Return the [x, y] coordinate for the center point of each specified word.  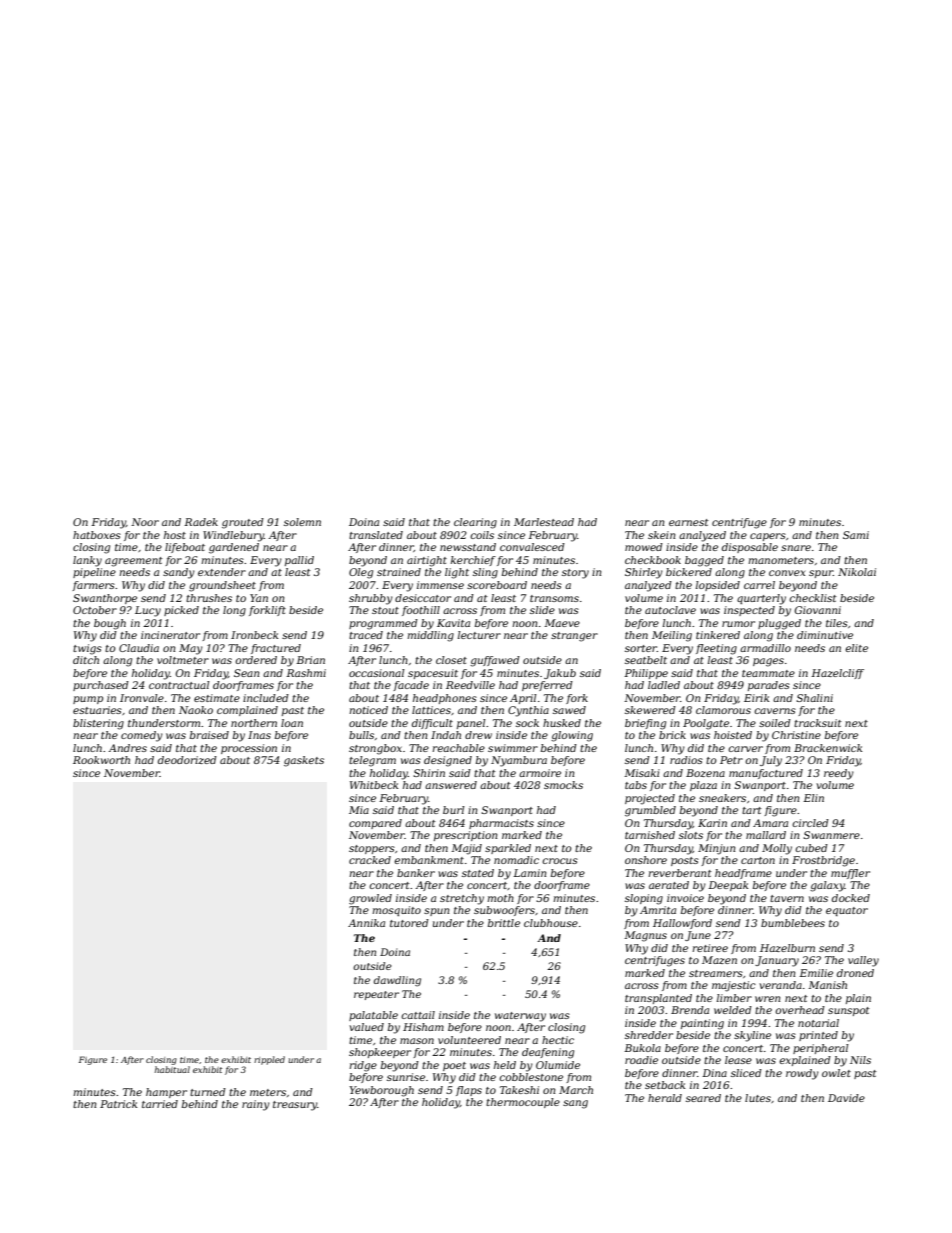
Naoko [196, 710]
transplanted [658, 999]
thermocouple [523, 1103]
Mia [359, 810]
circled [810, 823]
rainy [256, 1105]
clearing [475, 523]
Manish [827, 985]
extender [222, 572]
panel [471, 724]
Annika [366, 923]
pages [768, 662]
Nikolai [857, 572]
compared [375, 824]
